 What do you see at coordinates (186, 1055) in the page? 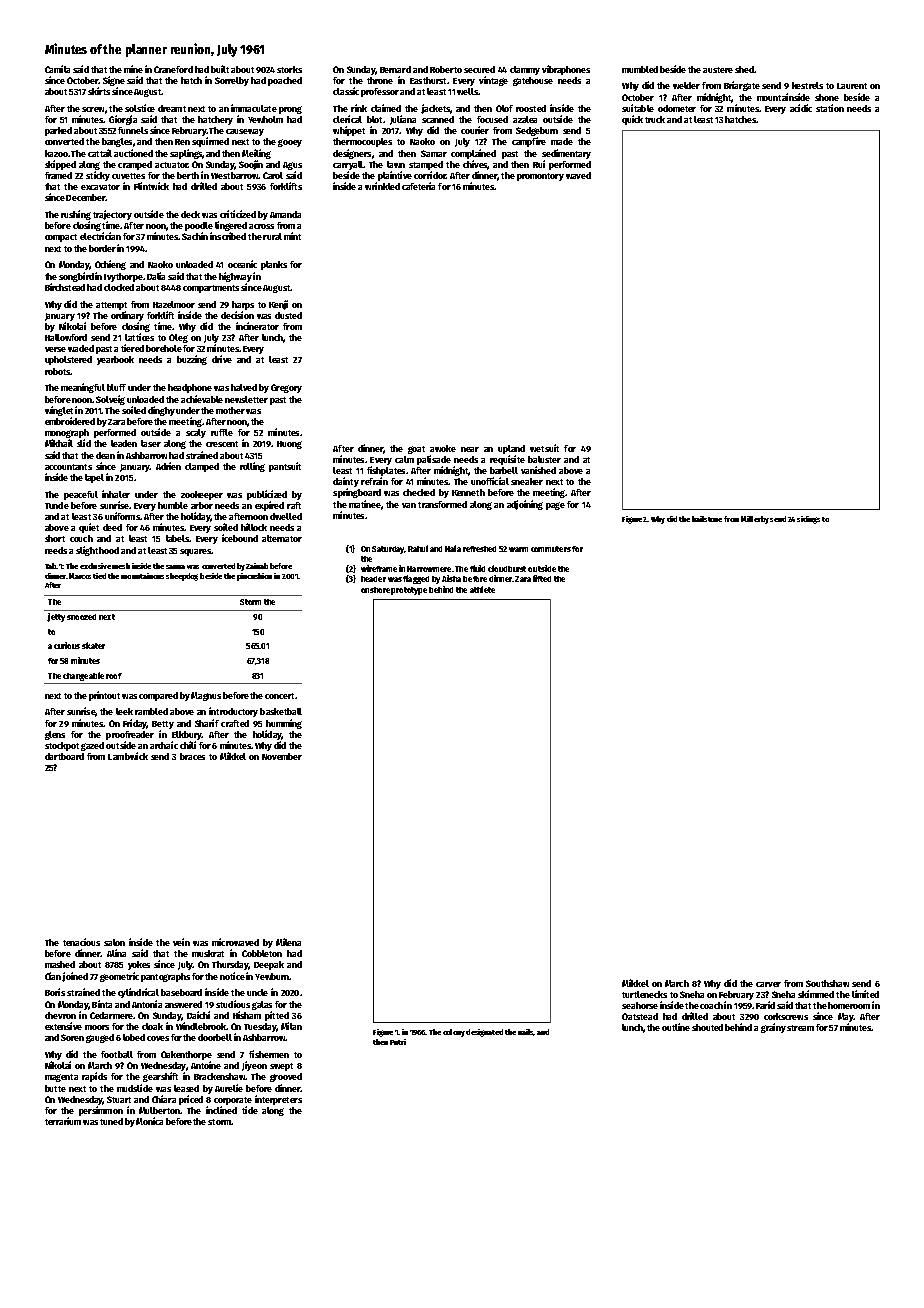
I see `Oakenthorpe` at bounding box center [186, 1055].
